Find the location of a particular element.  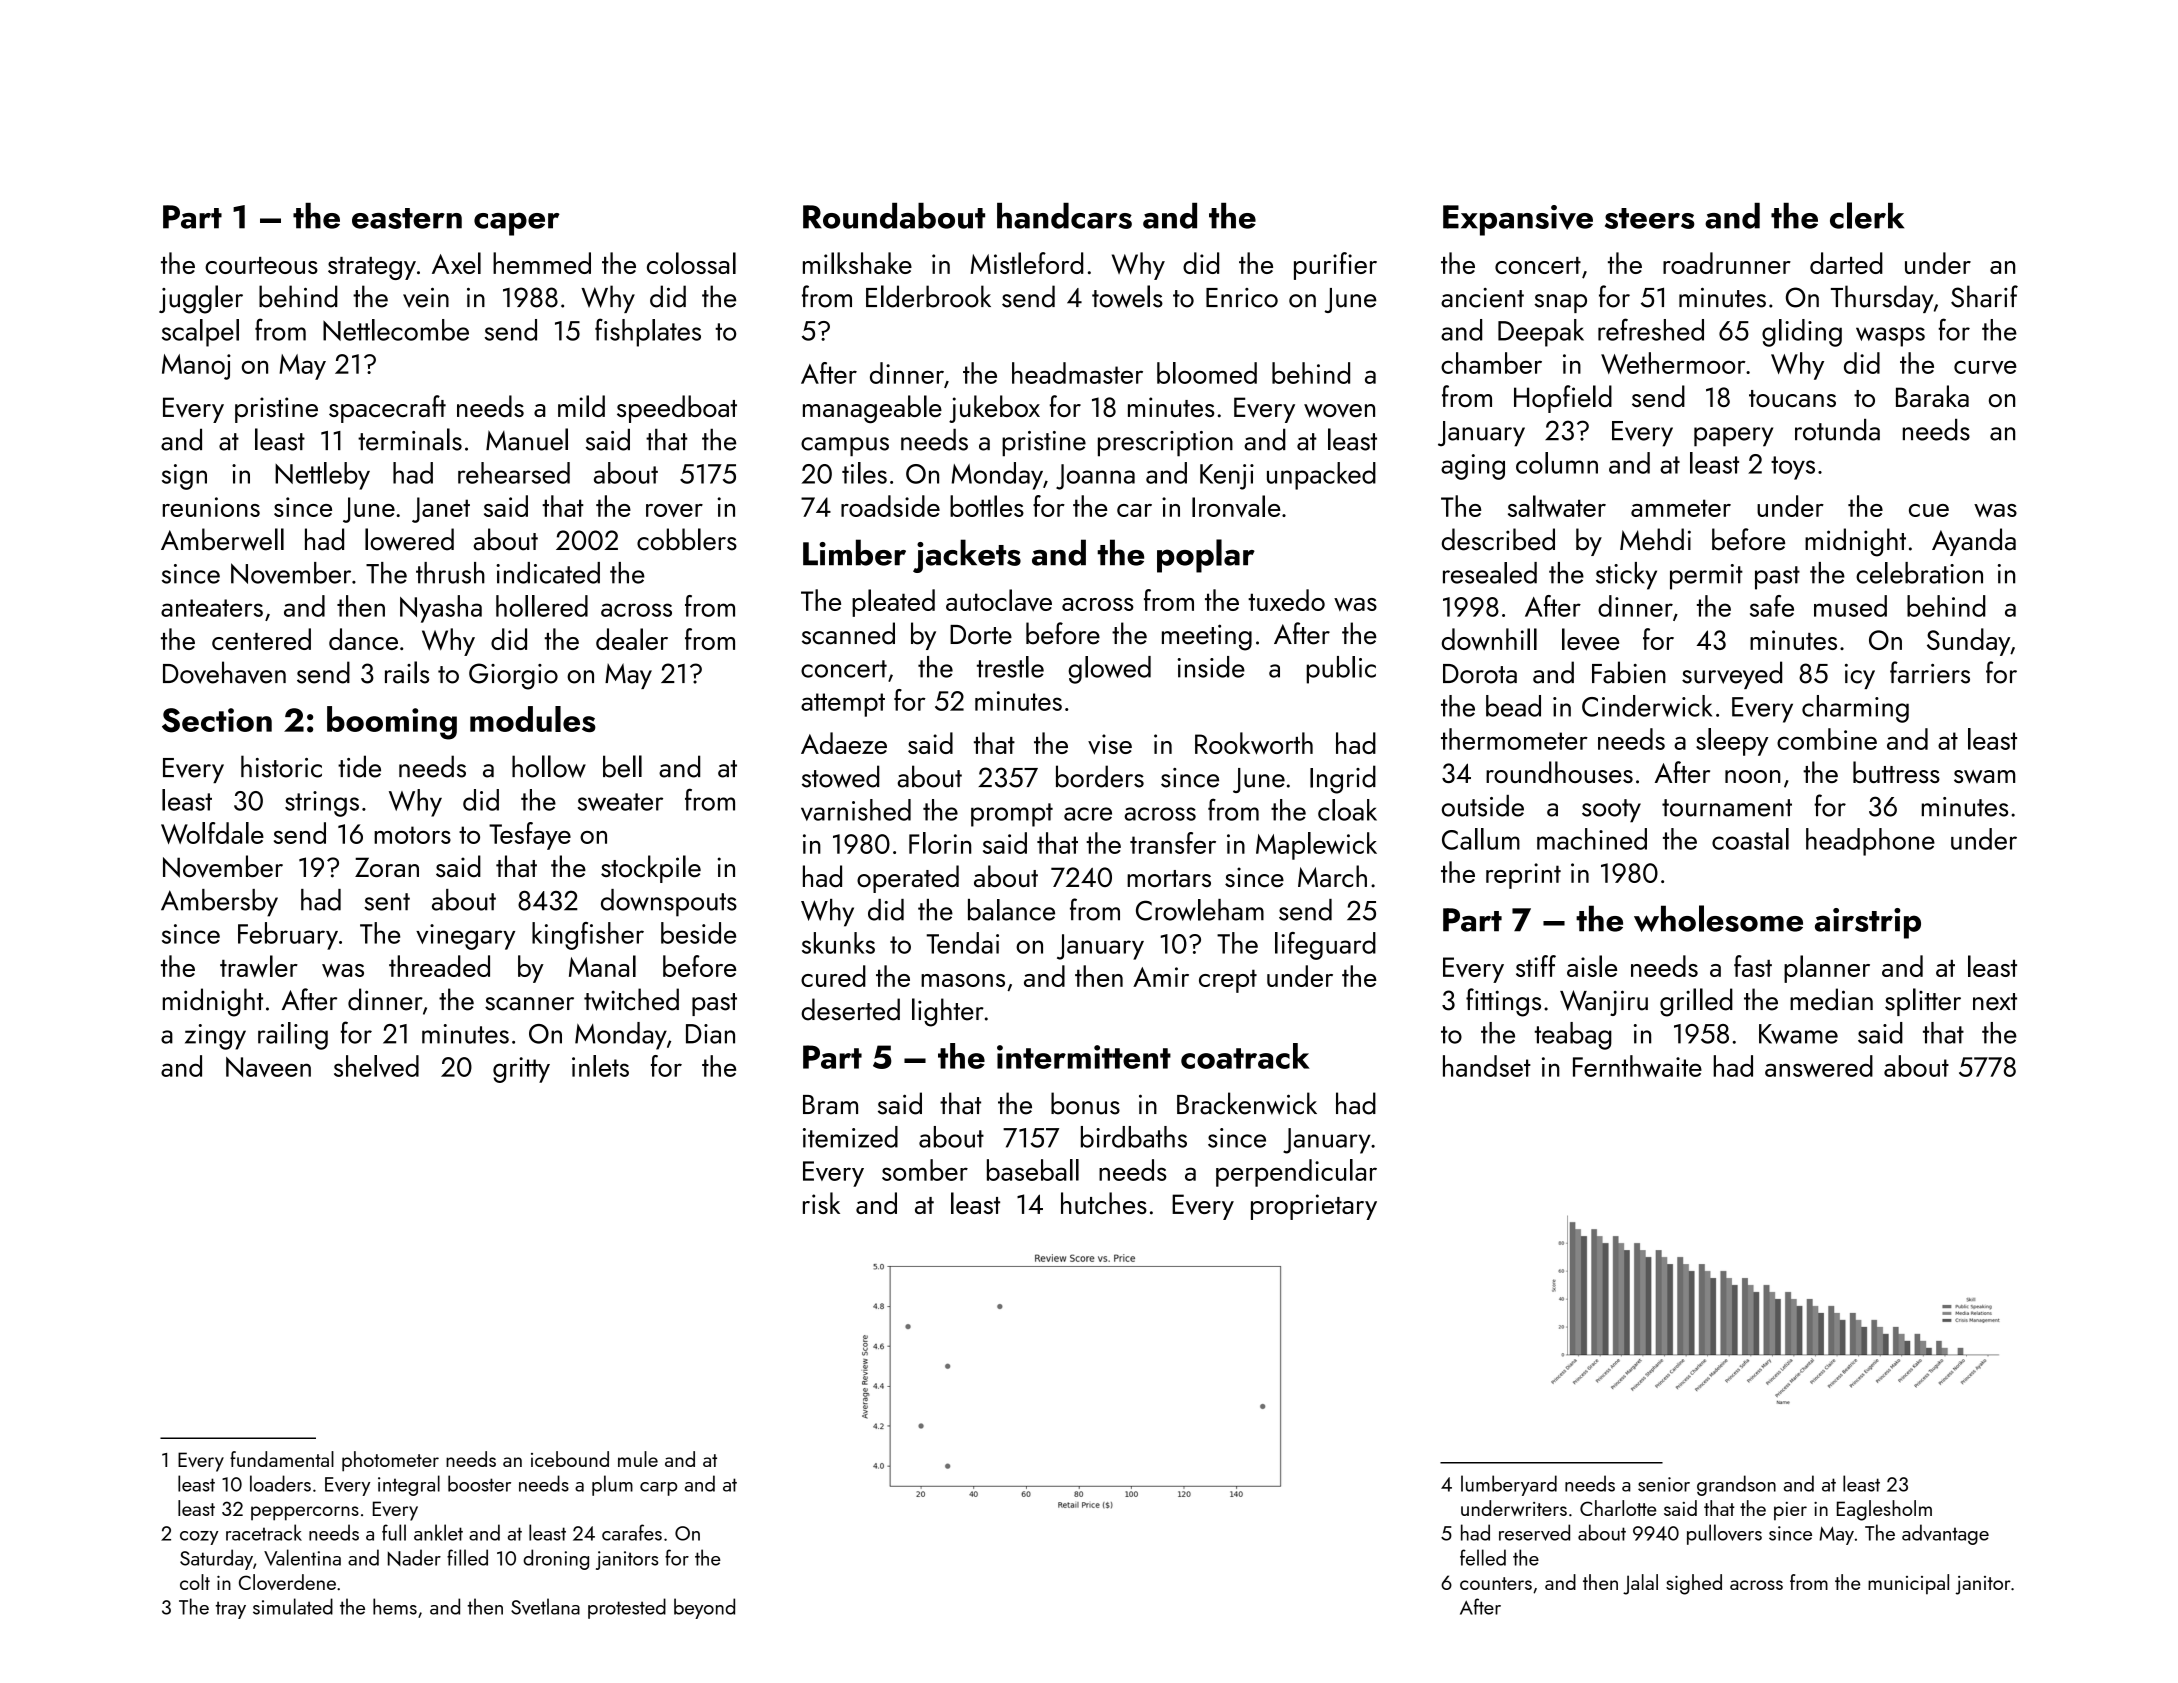

hollow is located at coordinates (549, 766).
